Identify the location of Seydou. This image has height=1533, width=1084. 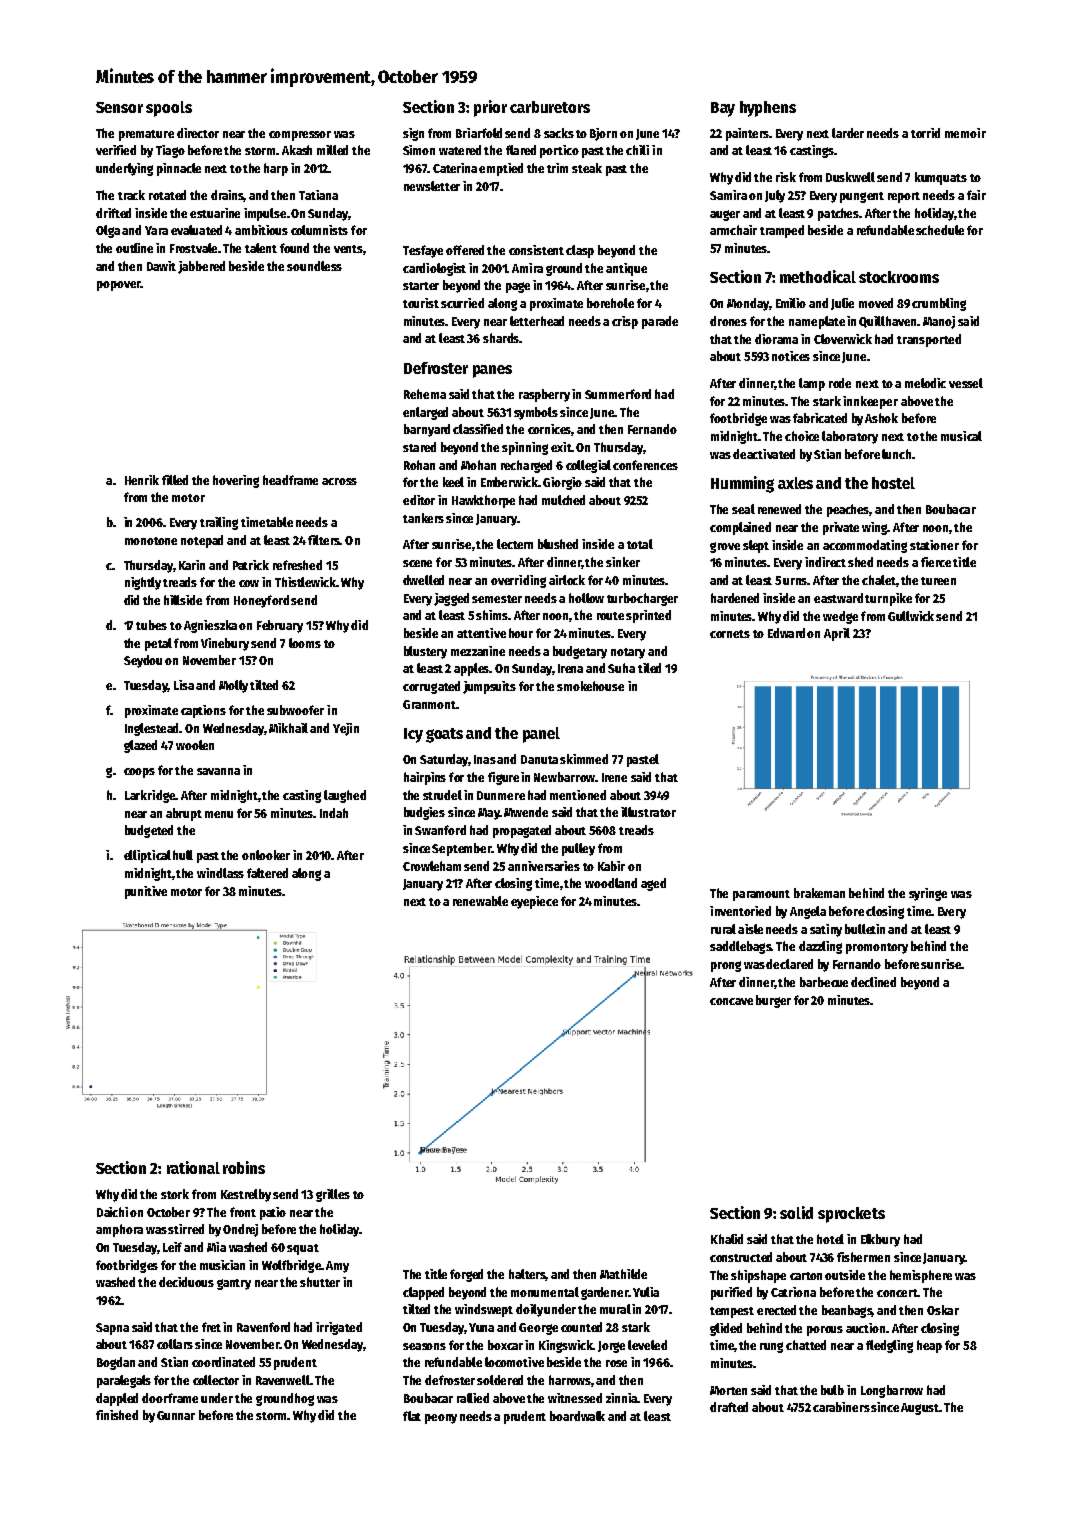
(143, 661).
